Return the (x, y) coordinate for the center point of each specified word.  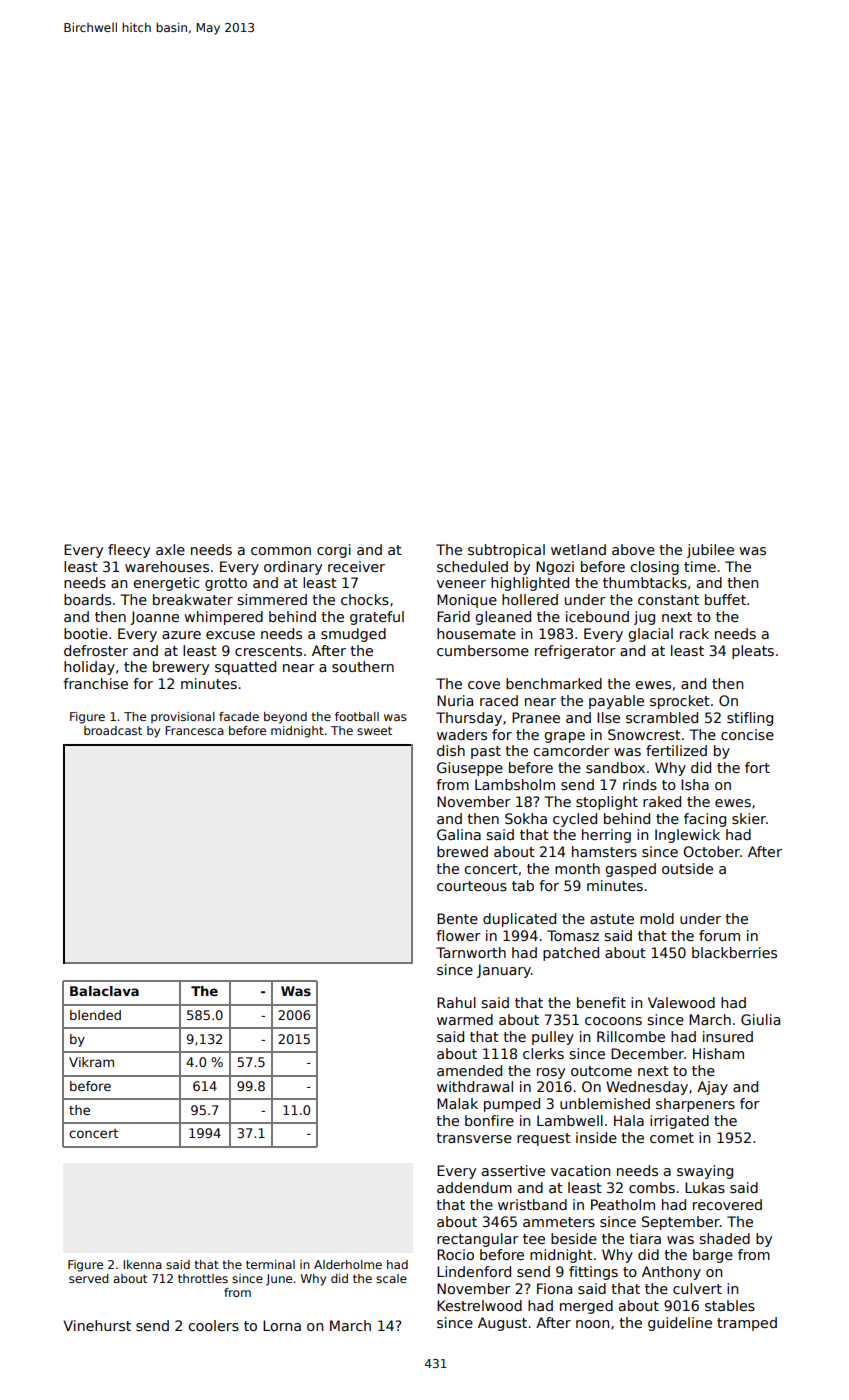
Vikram (91, 1062)
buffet (725, 599)
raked (662, 801)
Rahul (456, 1002)
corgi (334, 551)
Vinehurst (97, 1325)
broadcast (113, 730)
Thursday (469, 719)
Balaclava (104, 991)
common (281, 551)
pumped (512, 1105)
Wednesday (647, 1088)
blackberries (734, 952)
